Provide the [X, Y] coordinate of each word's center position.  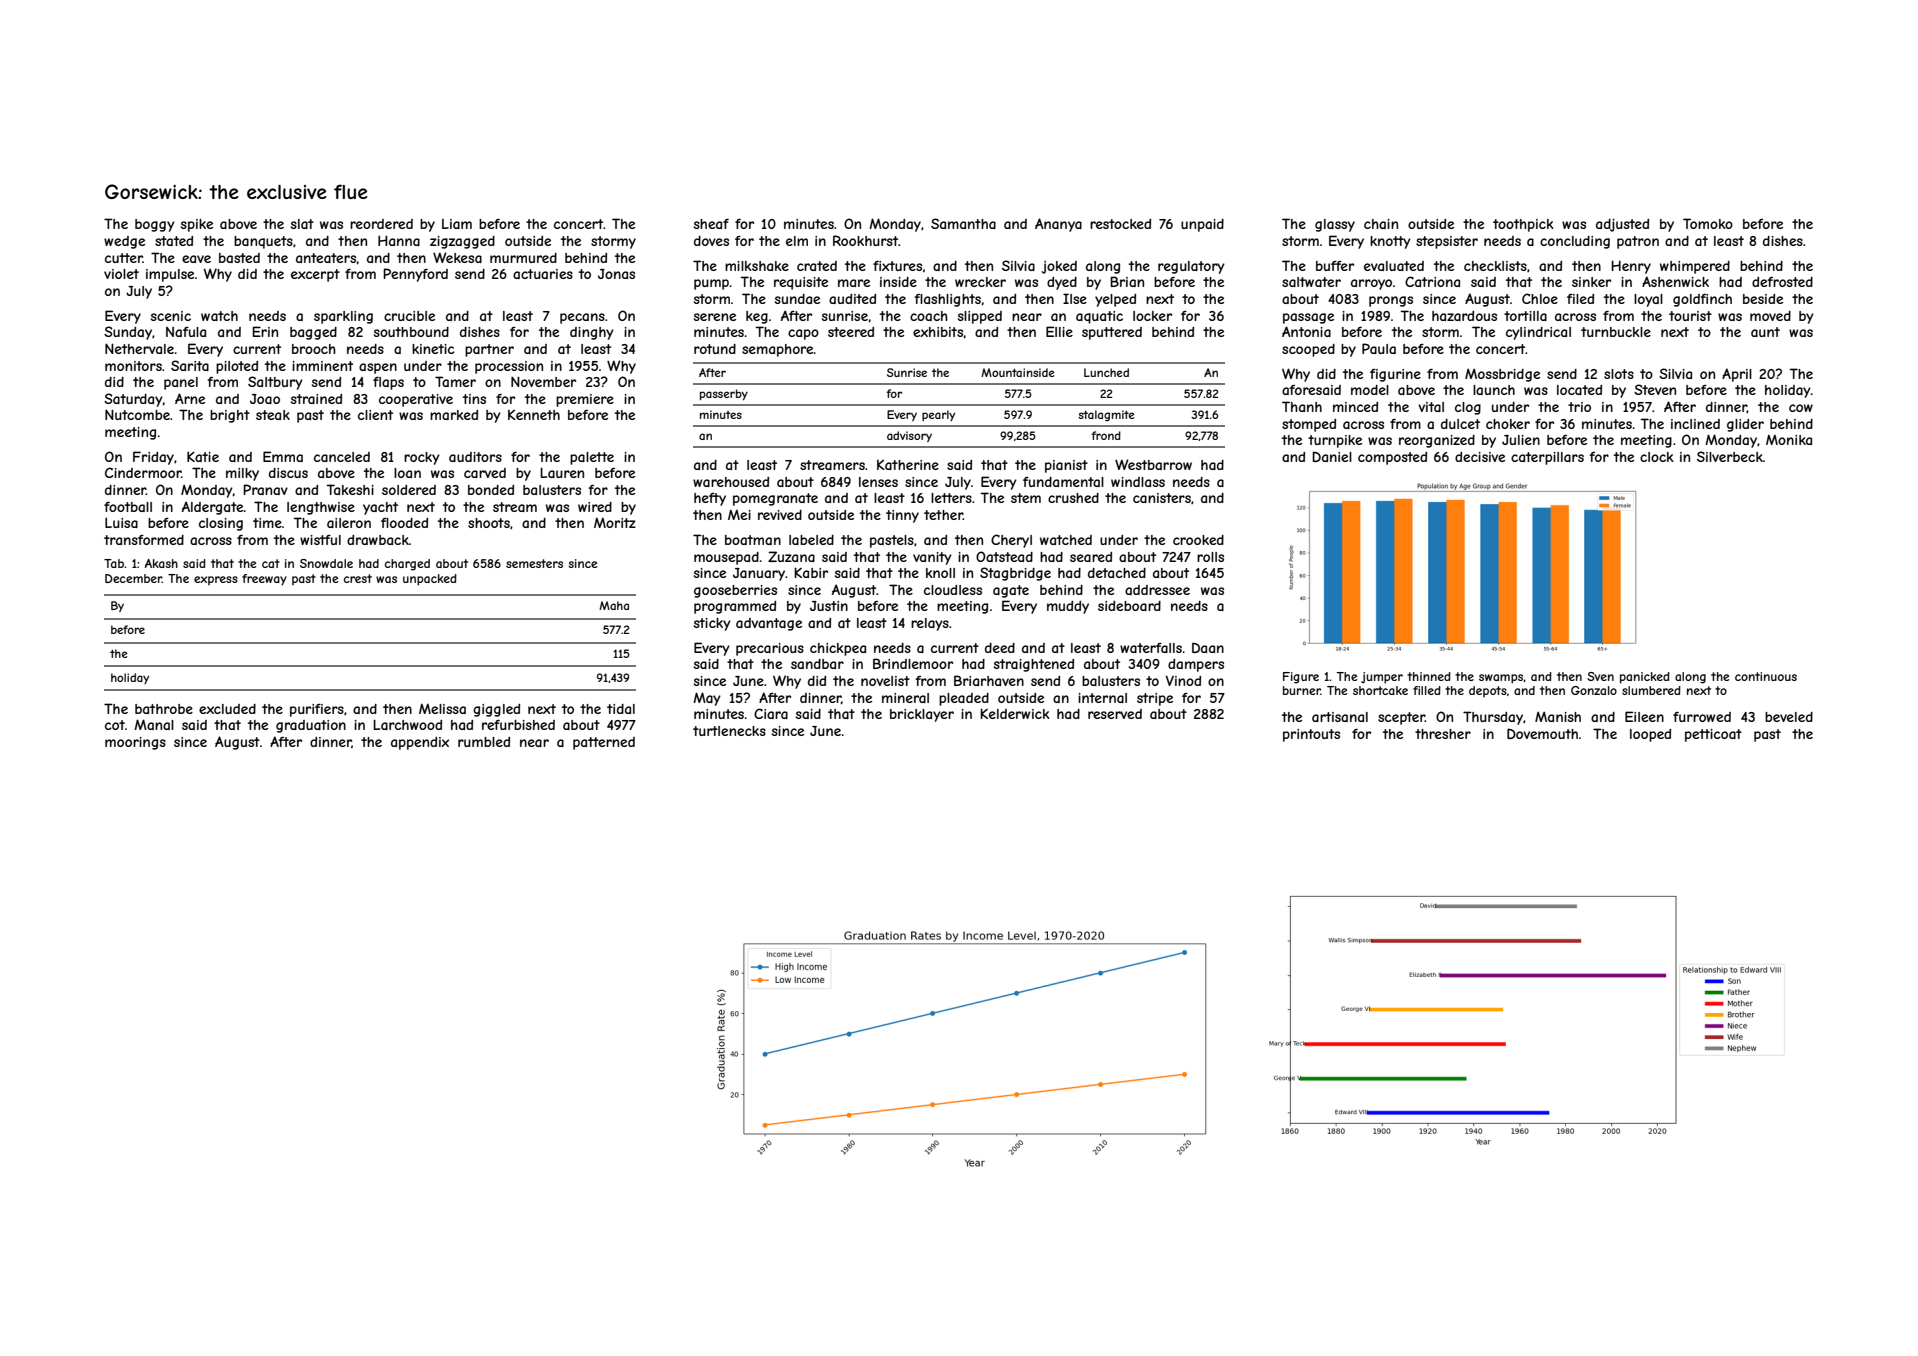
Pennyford [415, 275]
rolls [1210, 557]
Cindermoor [143, 472]
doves [711, 241]
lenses [878, 482]
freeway [264, 580]
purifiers [317, 710]
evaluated [1394, 266]
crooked [1198, 540]
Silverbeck [1730, 456]
